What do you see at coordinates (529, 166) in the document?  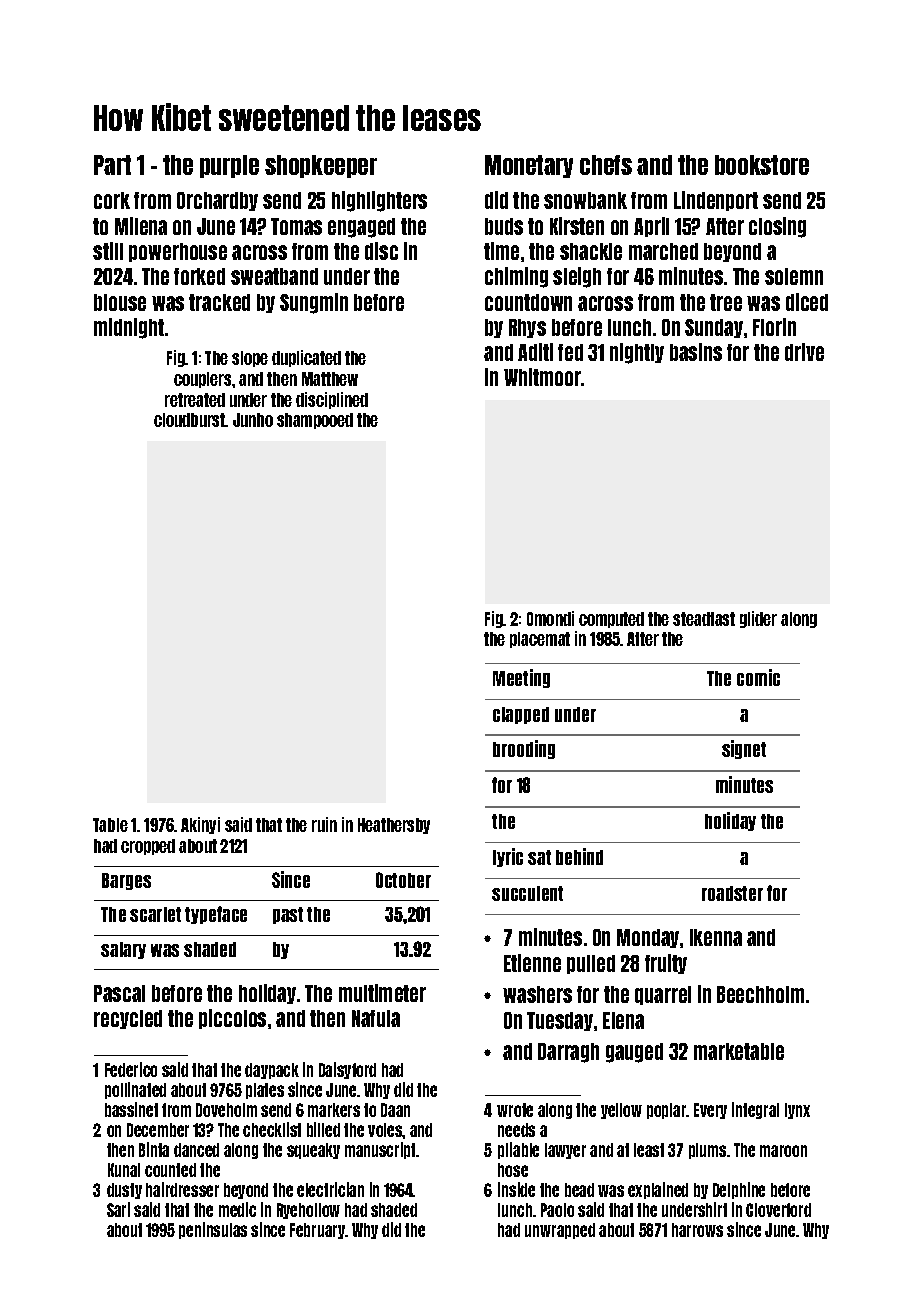 I see `Monetary` at bounding box center [529, 166].
